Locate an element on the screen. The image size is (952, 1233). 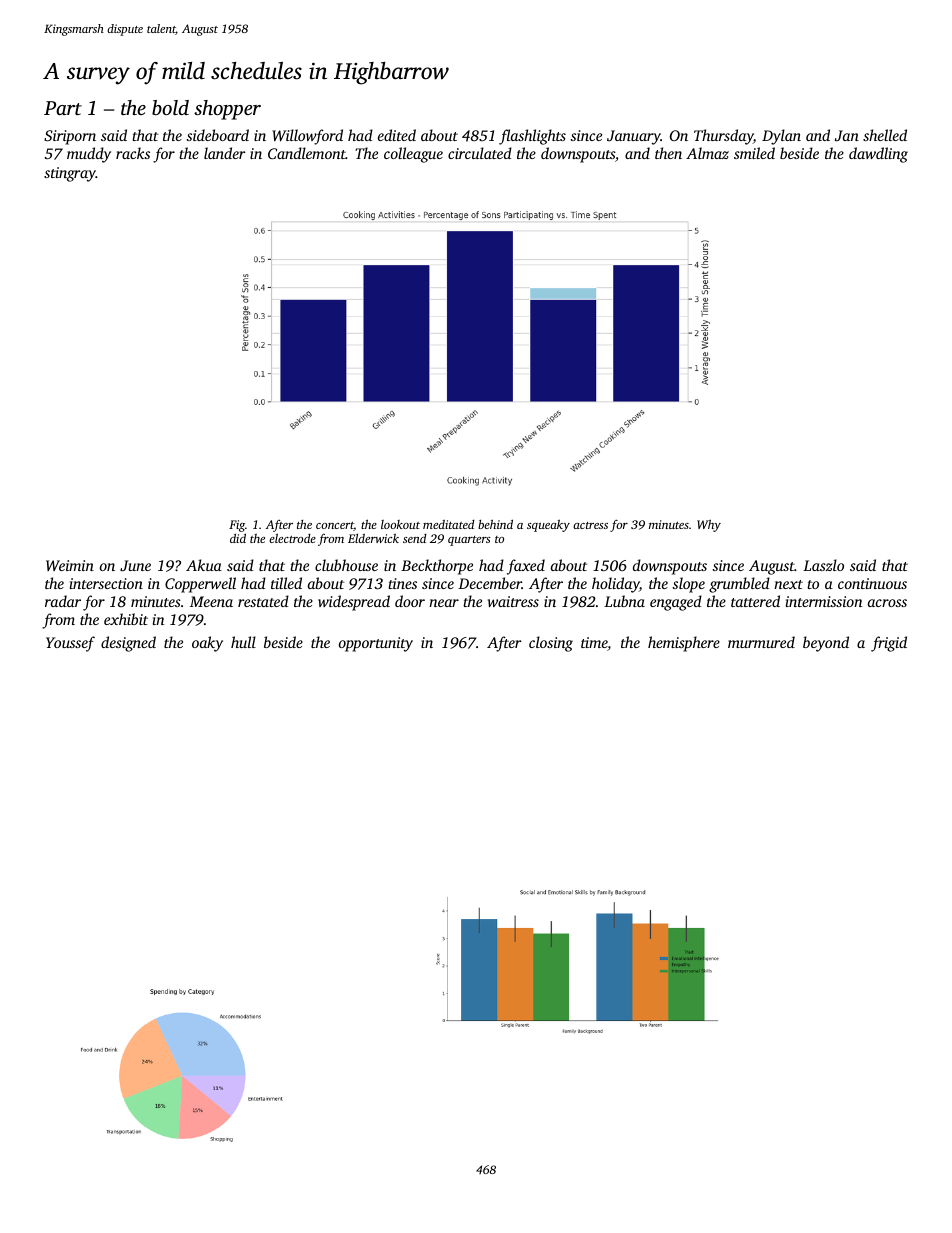
Why is located at coordinates (709, 525).
